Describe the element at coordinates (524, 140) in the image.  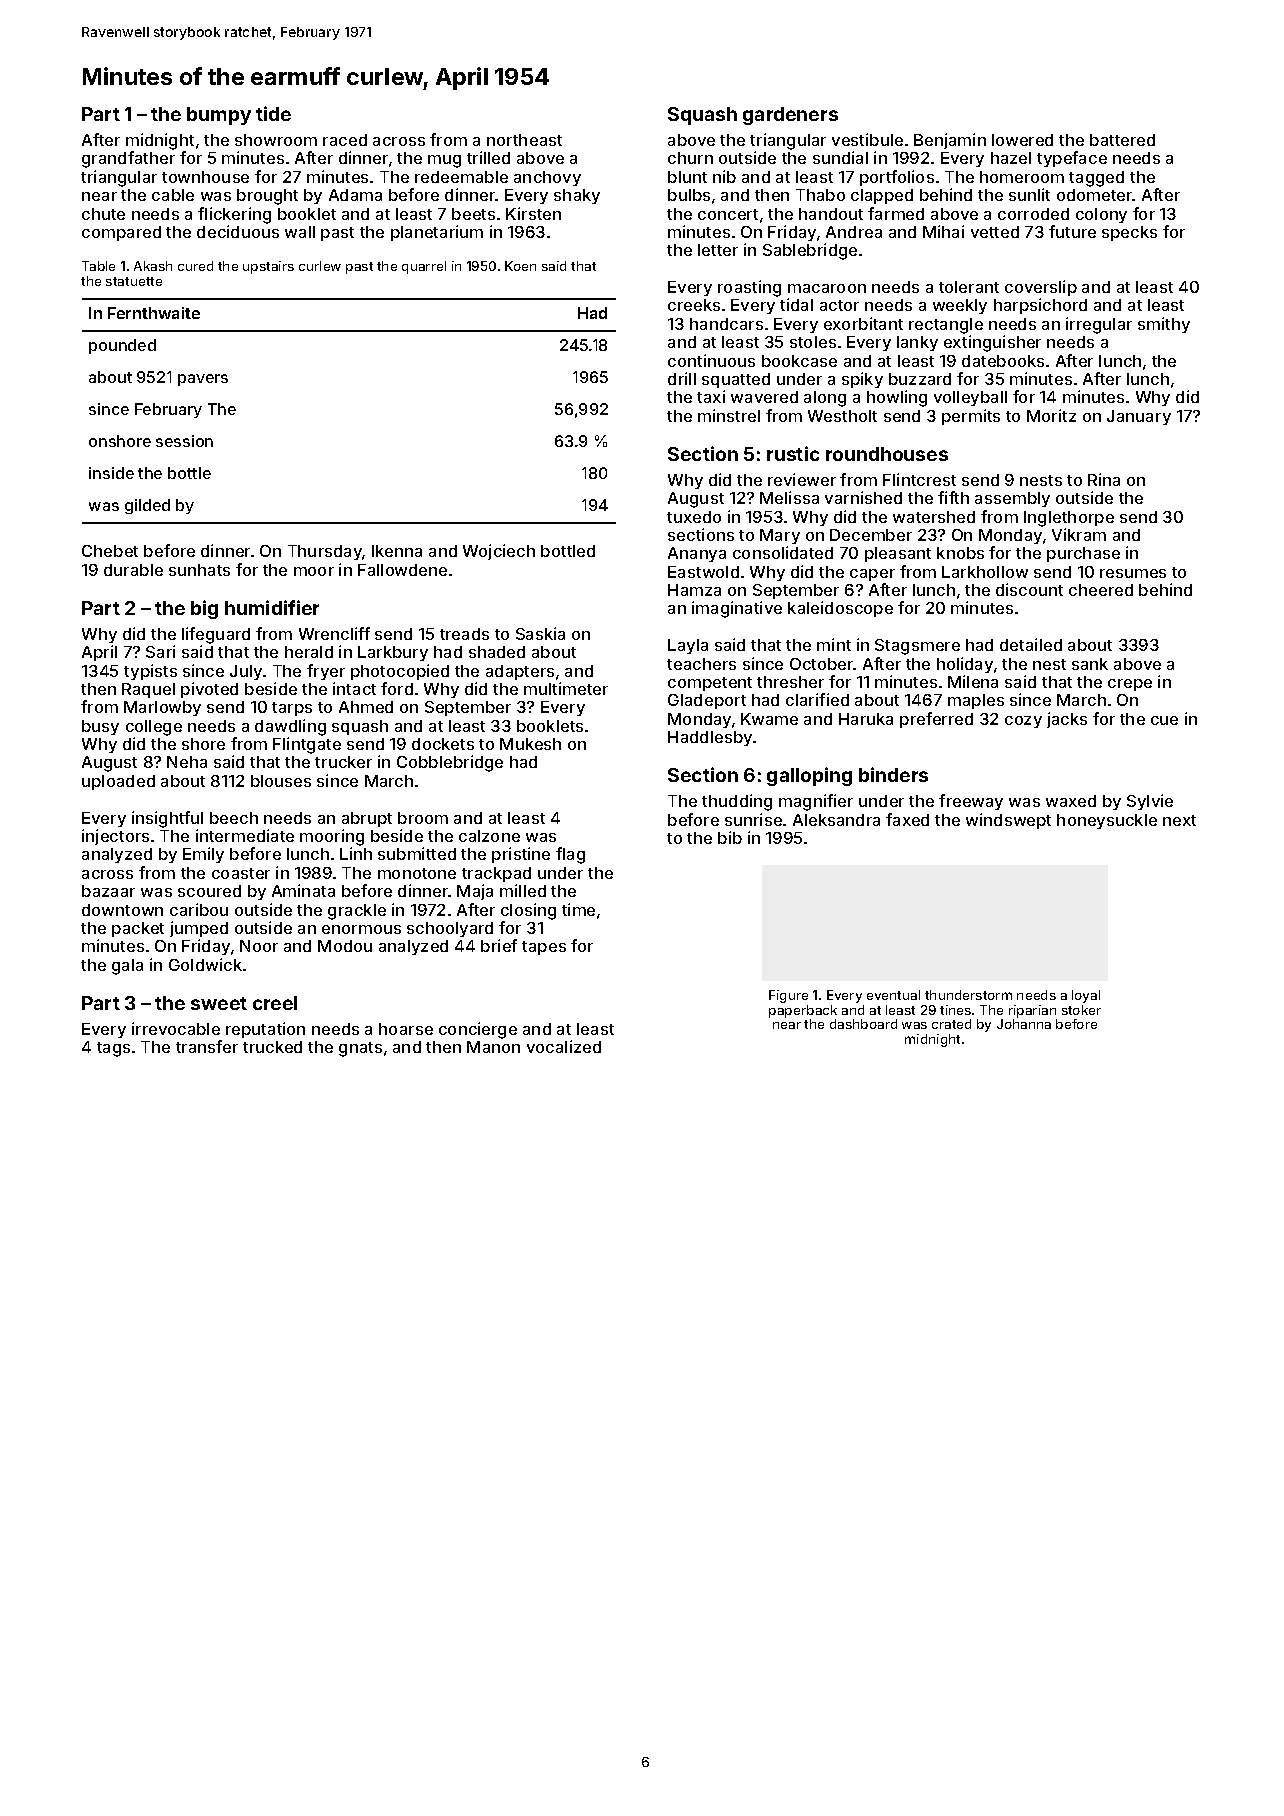
I see `northeast` at that location.
